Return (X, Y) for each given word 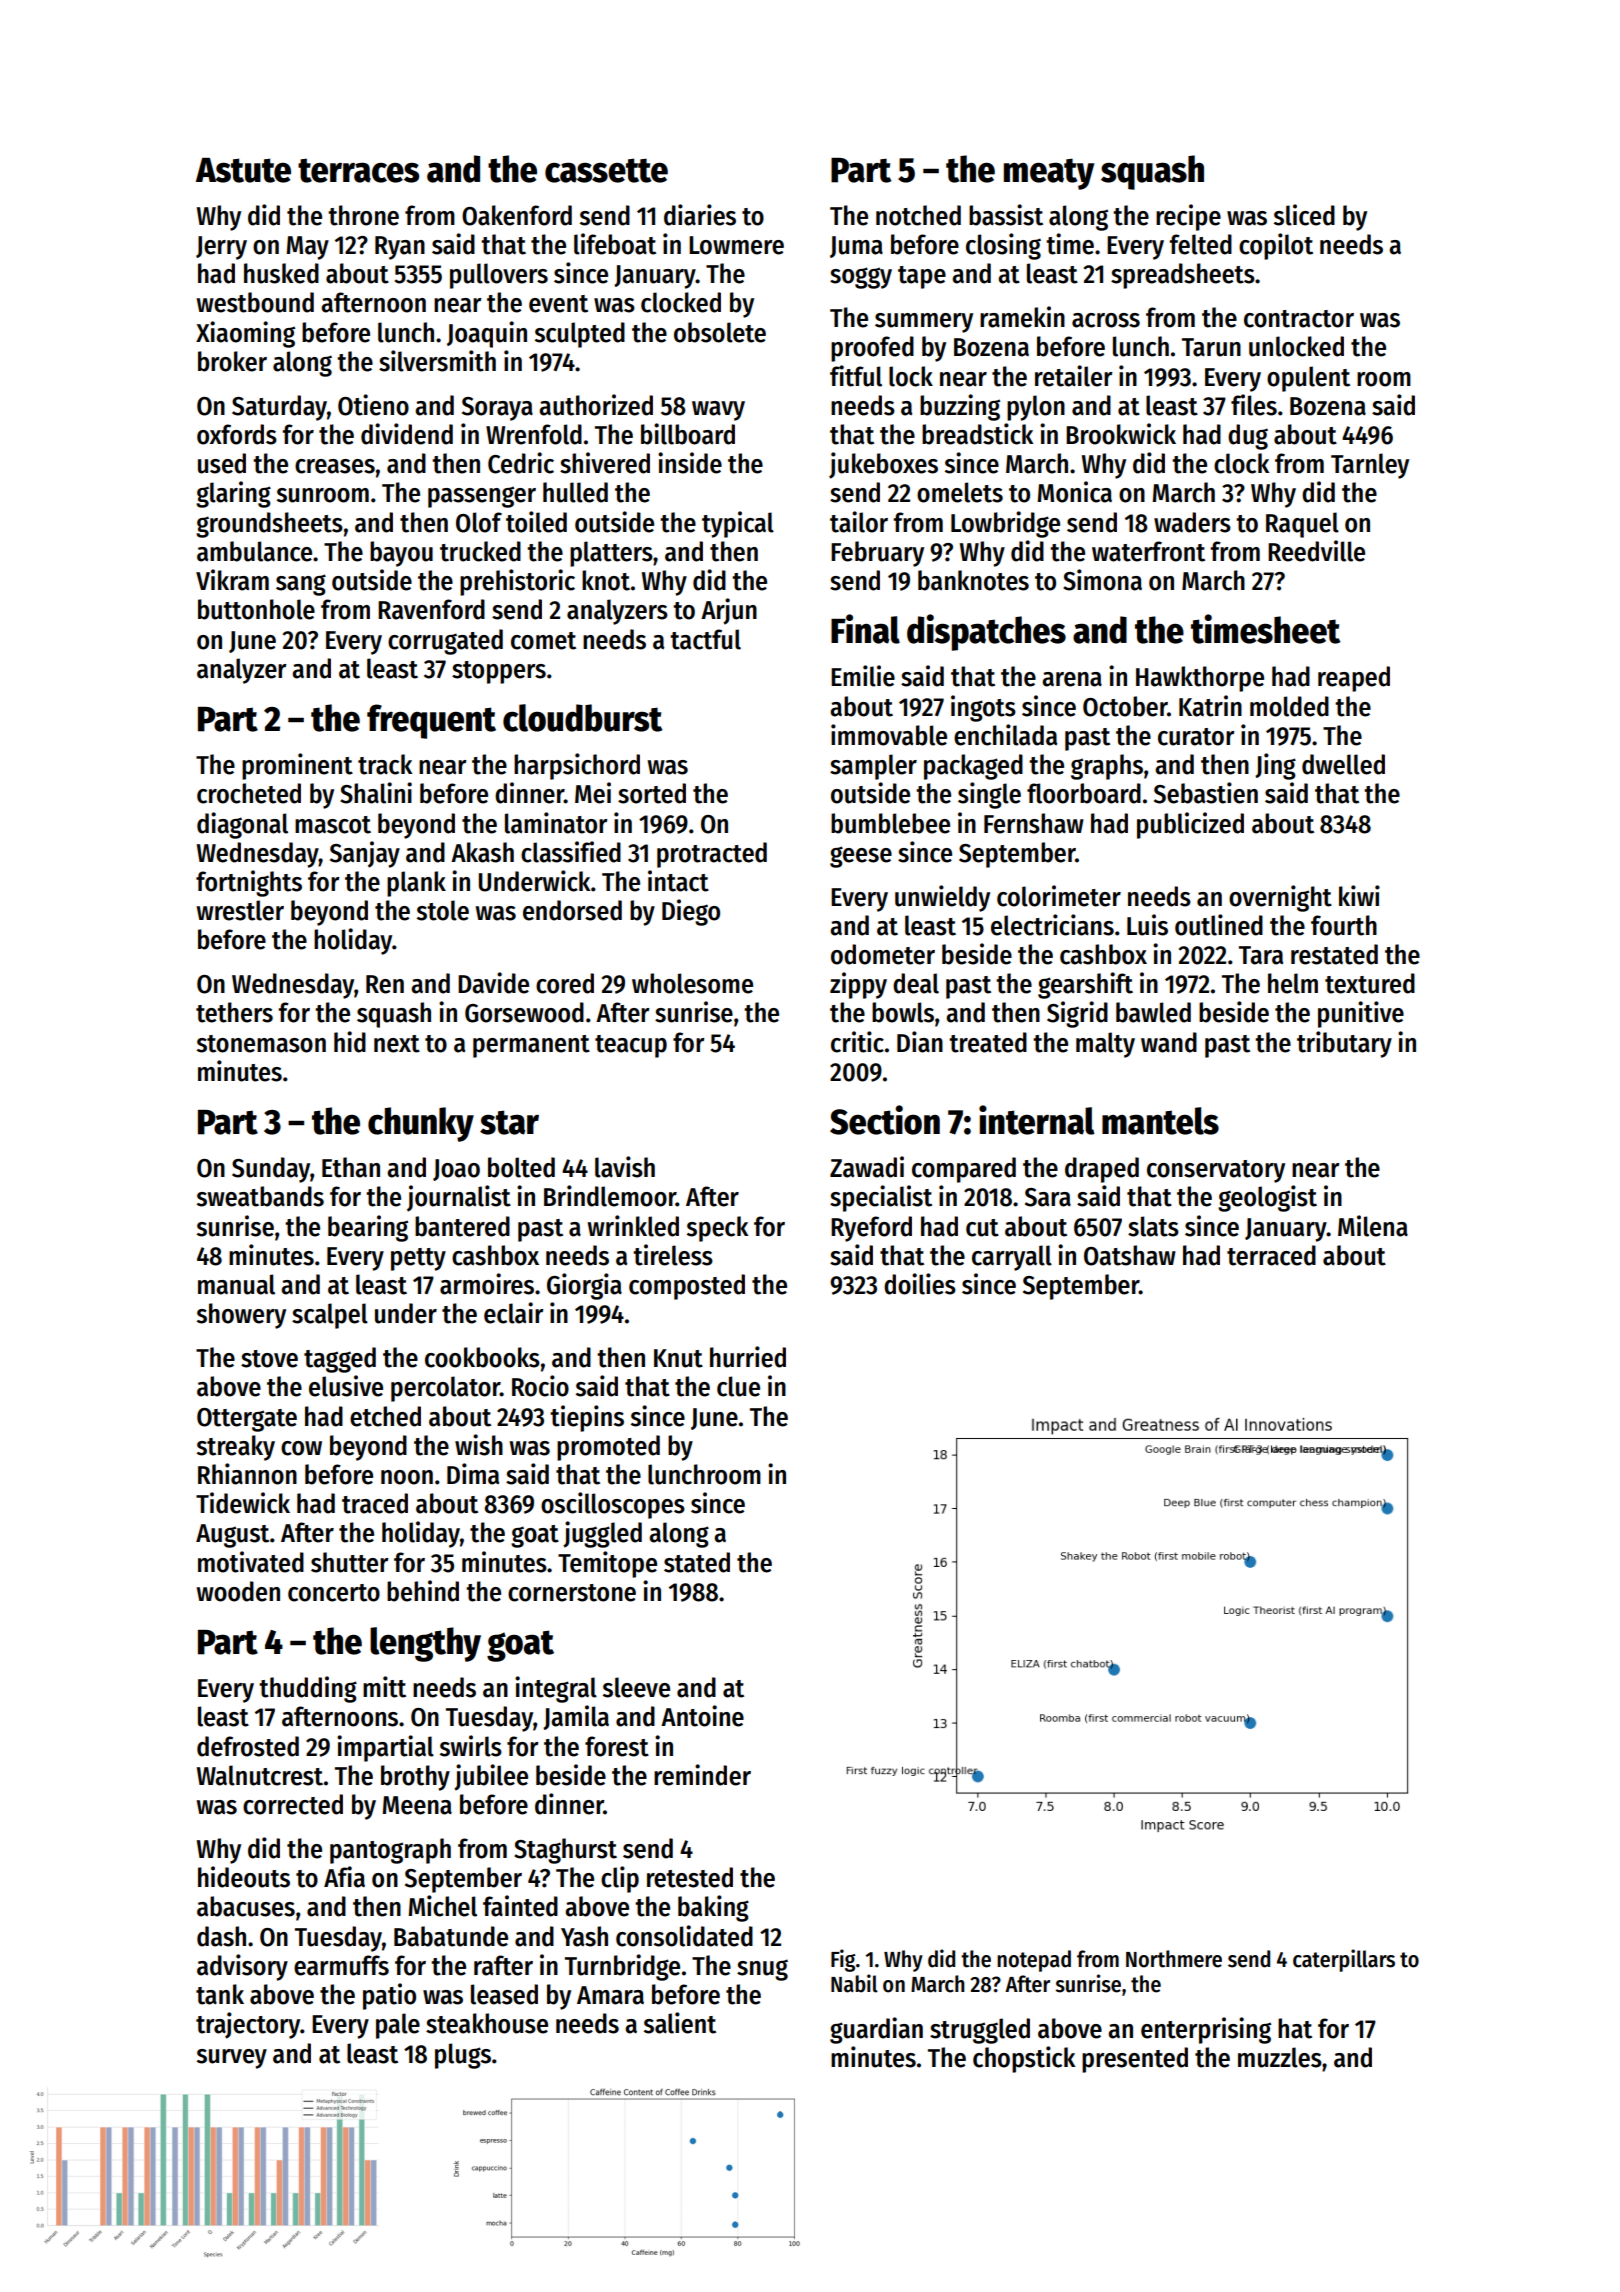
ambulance (254, 551)
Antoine (702, 1716)
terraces (358, 170)
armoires (487, 1284)
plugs (463, 2056)
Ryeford (871, 1229)
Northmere (1174, 1959)
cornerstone (572, 1593)
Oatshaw (1130, 1255)
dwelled (1343, 764)
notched (918, 215)
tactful (705, 639)
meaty (1049, 174)
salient (680, 2023)
